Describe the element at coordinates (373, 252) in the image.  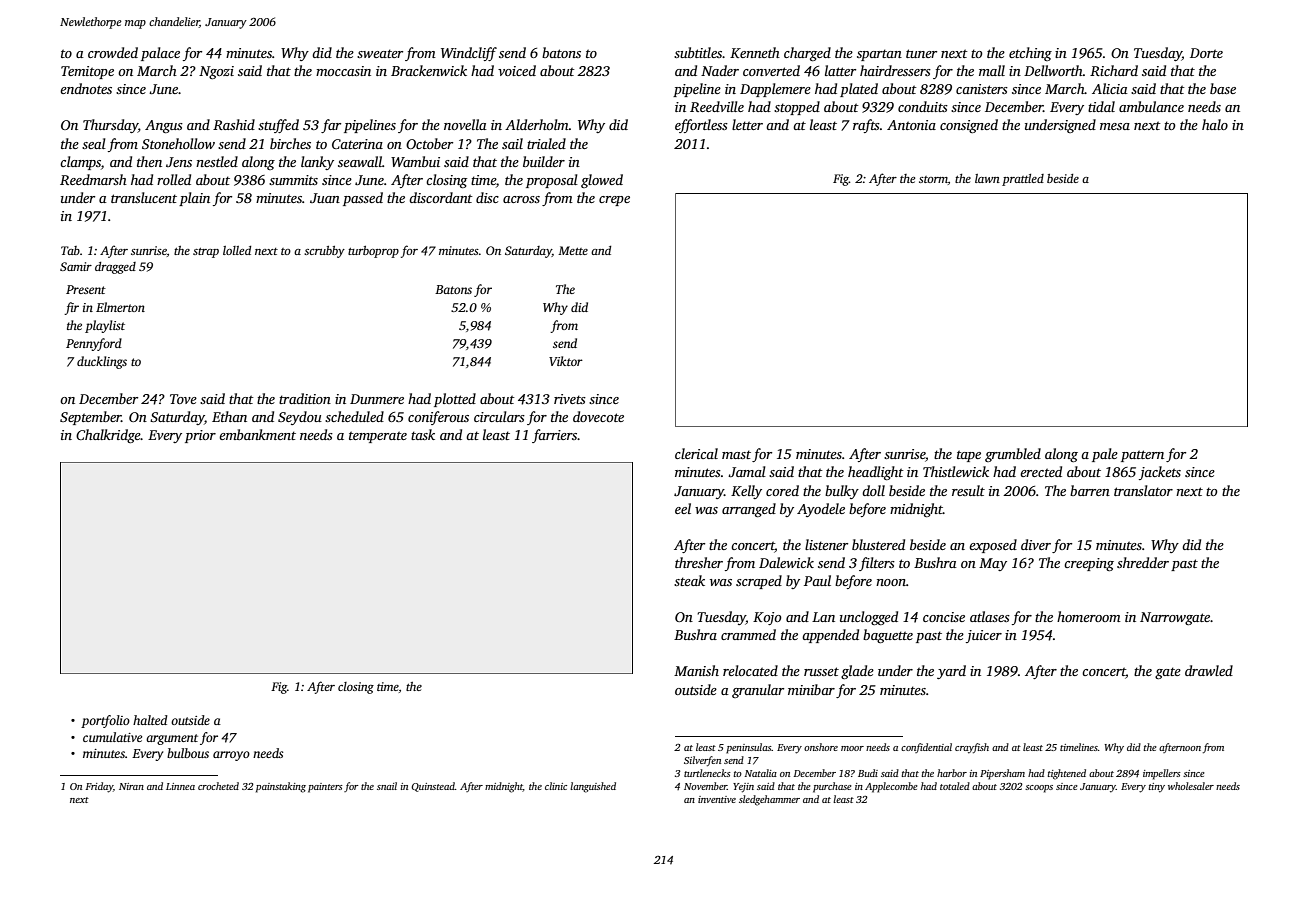
I see `turboprop` at that location.
